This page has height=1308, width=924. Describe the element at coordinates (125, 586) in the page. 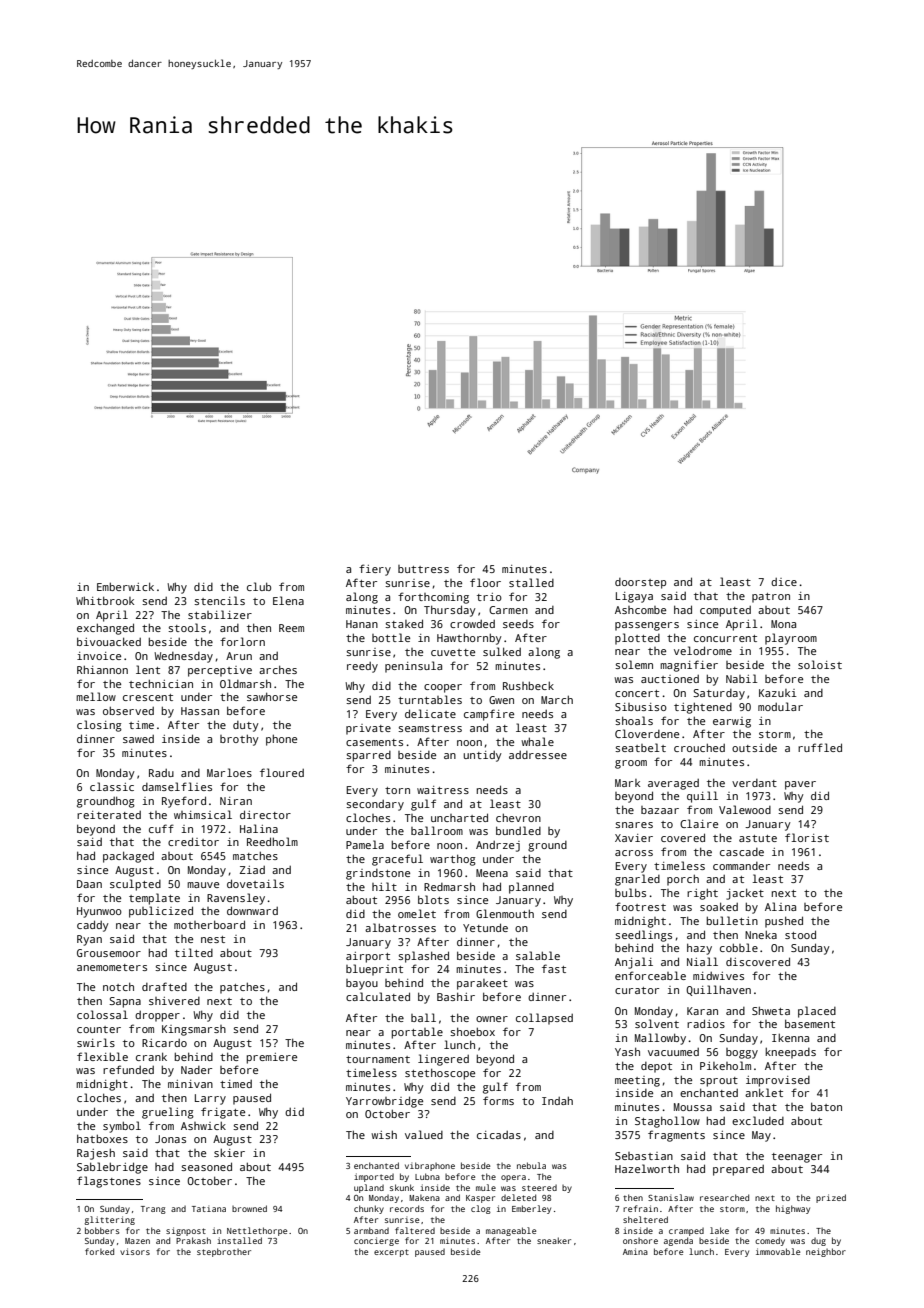

I see `Emberwick` at that location.
